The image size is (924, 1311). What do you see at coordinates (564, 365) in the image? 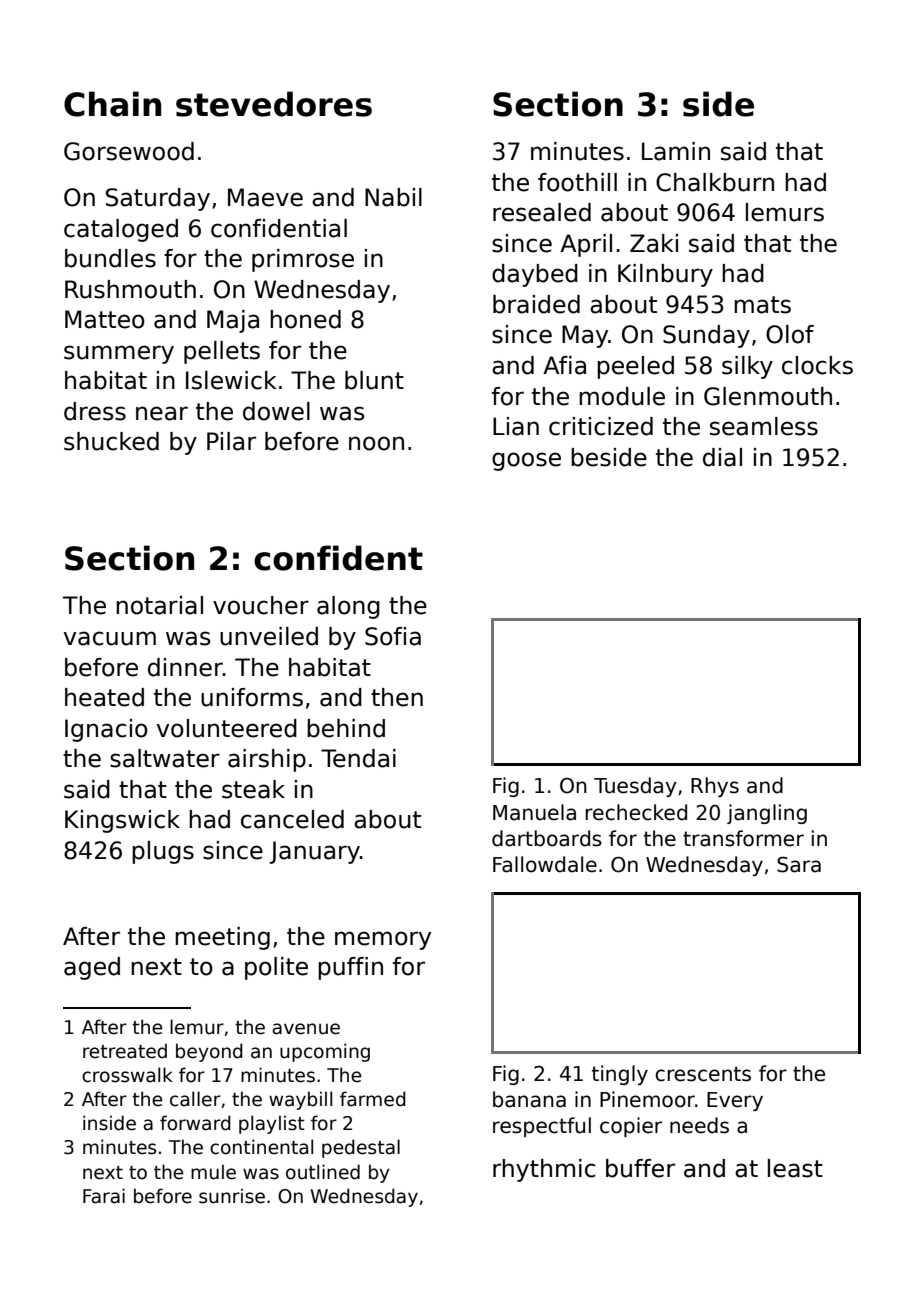
I see `Afia` at bounding box center [564, 365].
